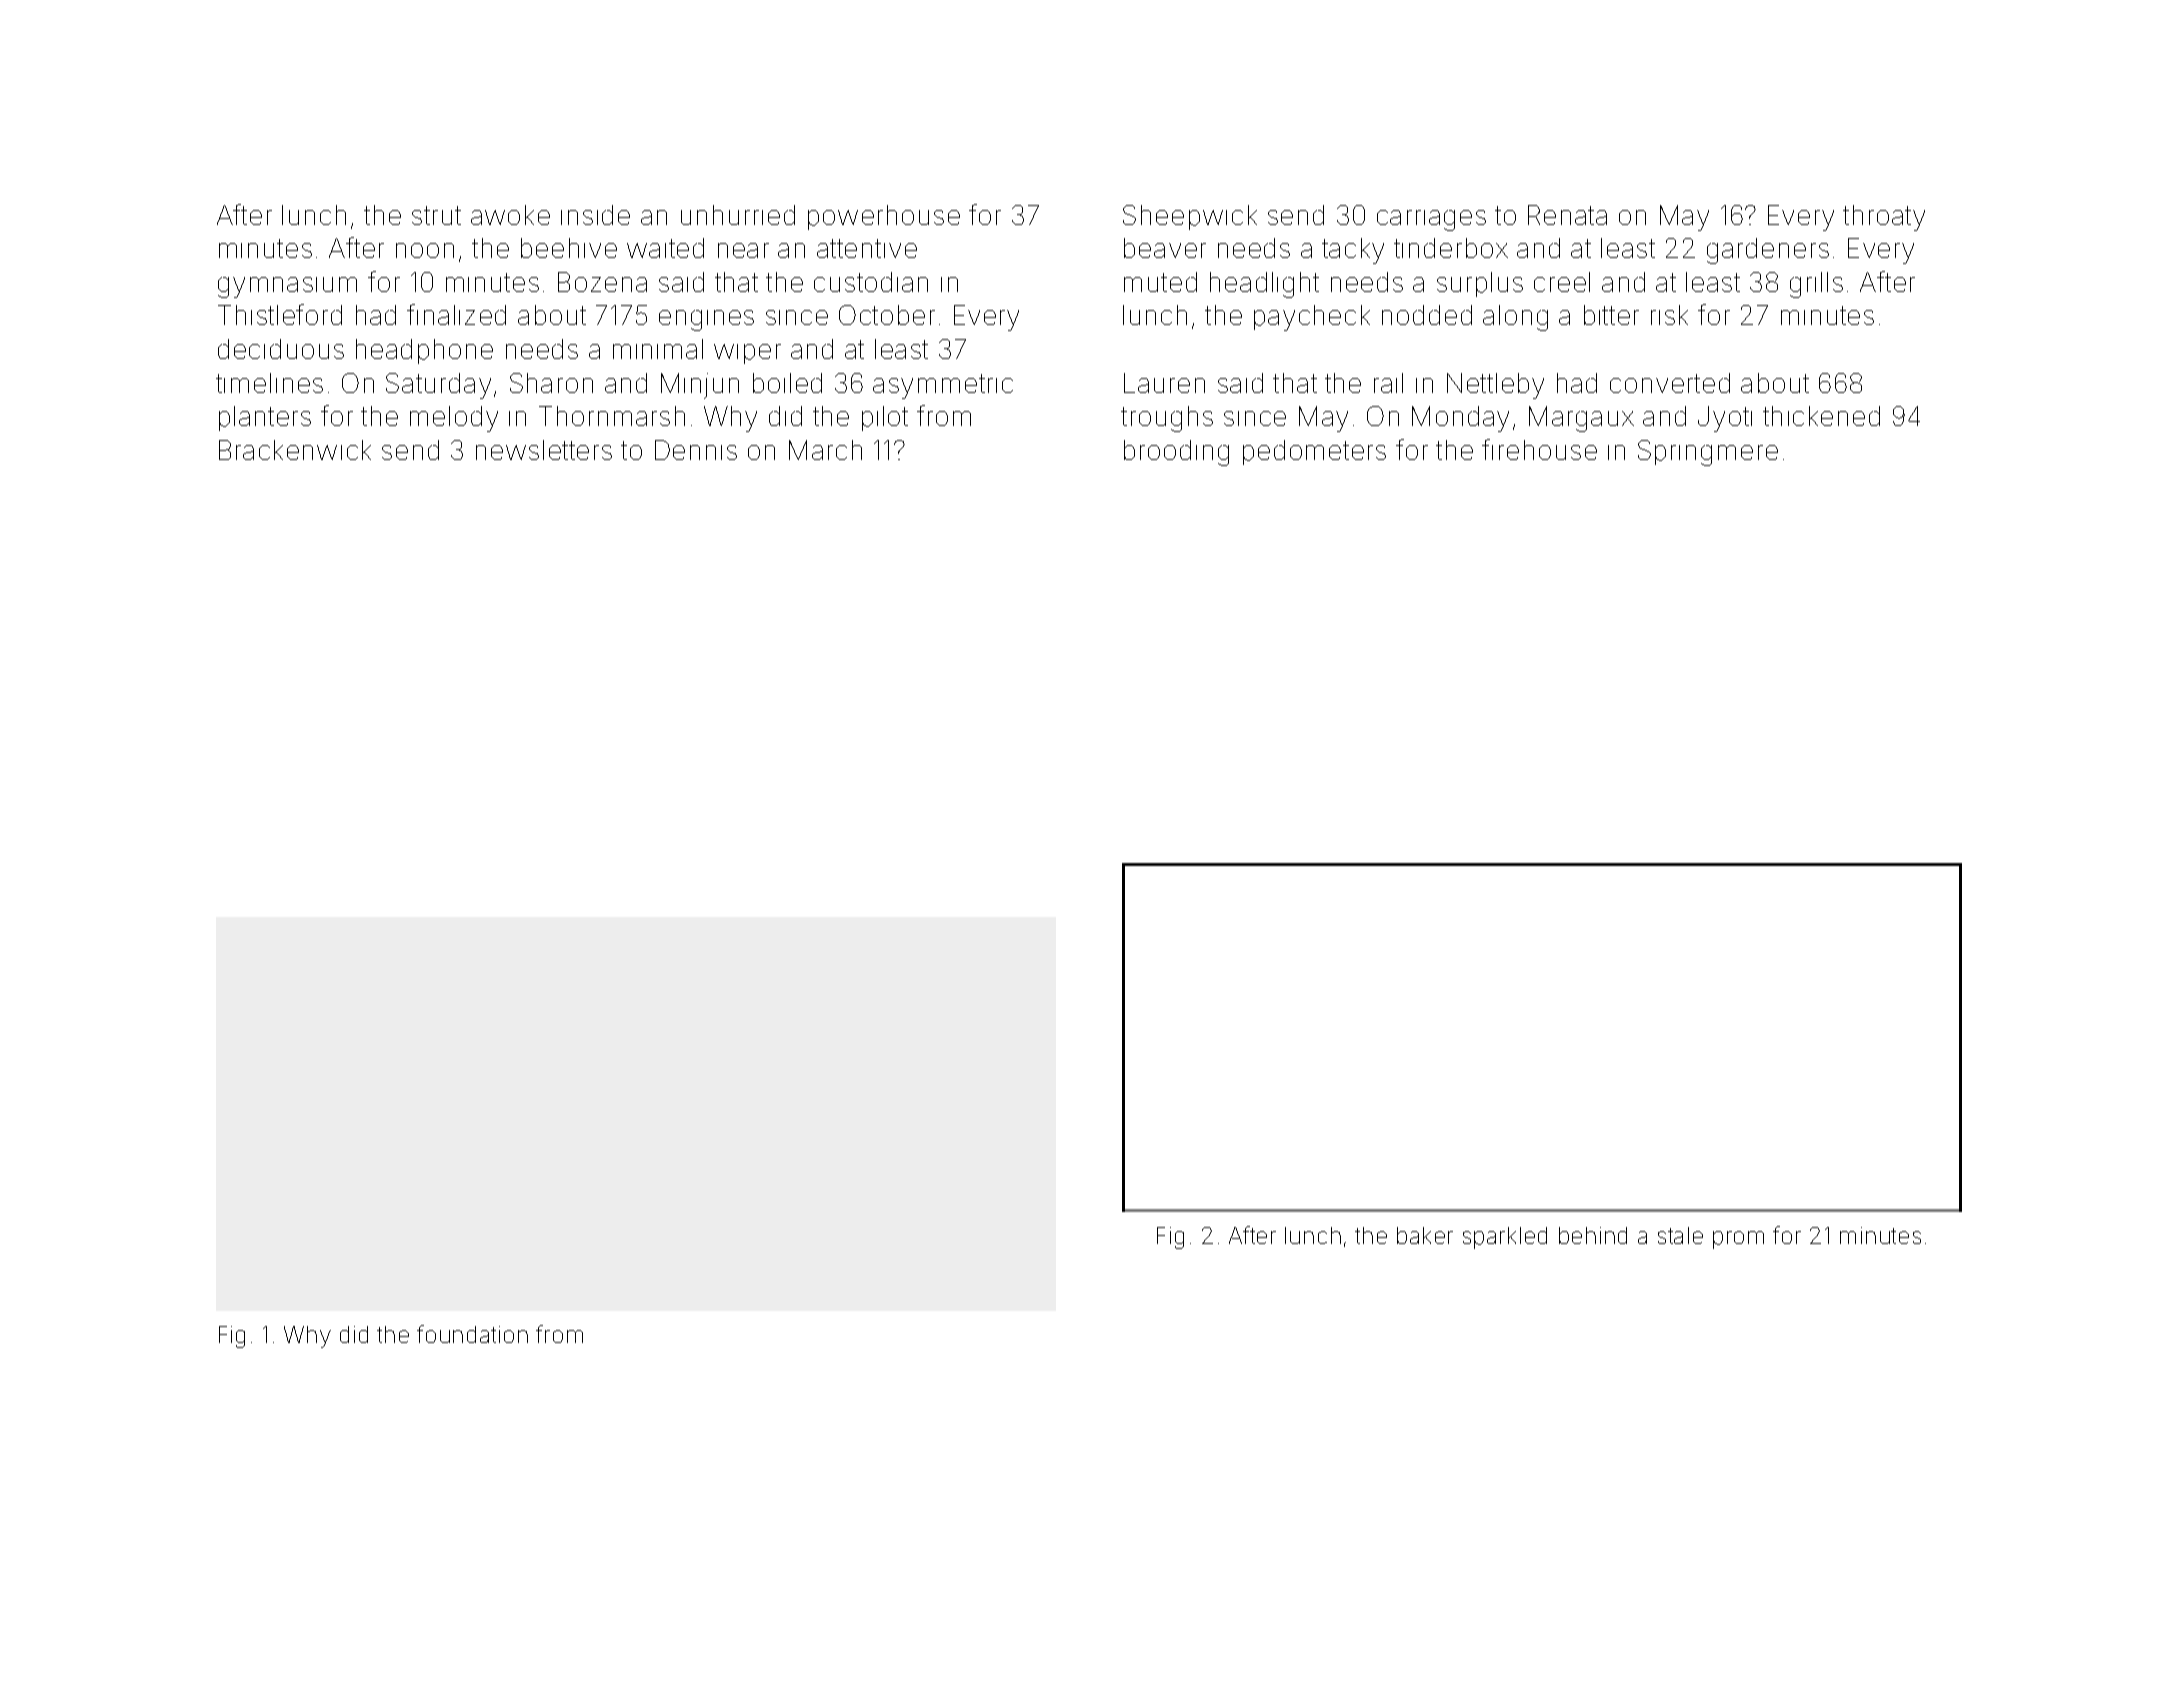 The width and height of the document is (2178, 1683). What do you see at coordinates (1505, 1238) in the document?
I see `sparkled` at bounding box center [1505, 1238].
